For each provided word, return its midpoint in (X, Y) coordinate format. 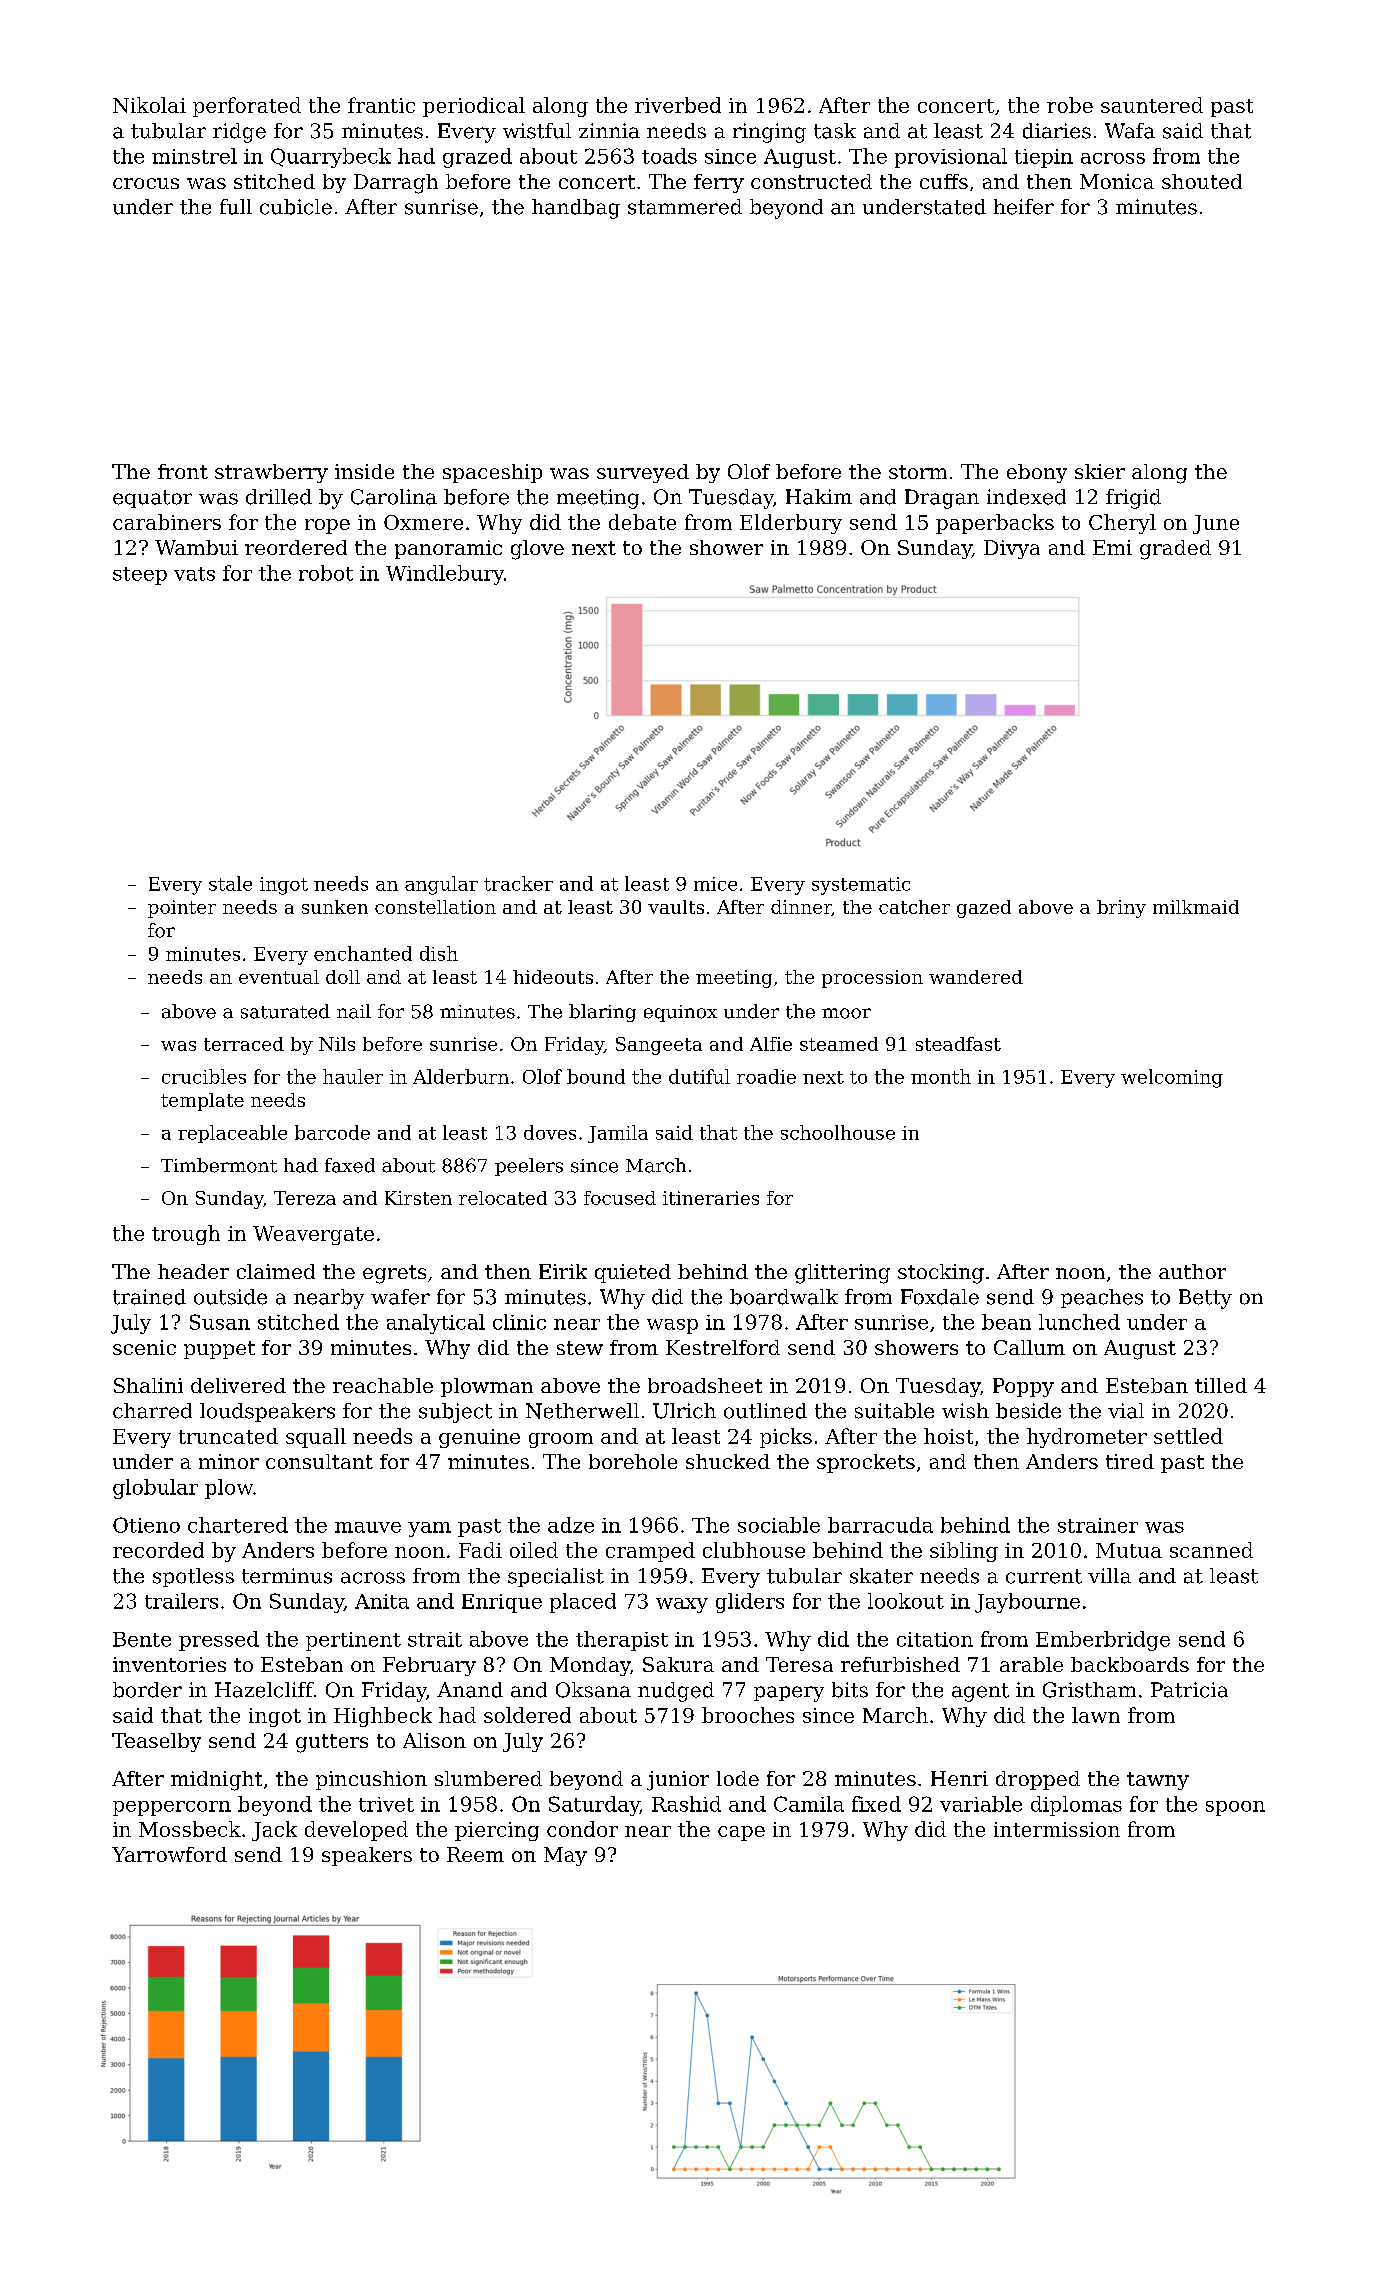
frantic (381, 105)
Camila (809, 1804)
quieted (633, 1273)
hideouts (553, 977)
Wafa (1130, 131)
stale (230, 883)
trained (149, 1297)
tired (1130, 1461)
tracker (518, 883)
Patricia (1189, 1690)
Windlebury (445, 575)
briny (1121, 909)
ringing (769, 133)
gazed (984, 909)
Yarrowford (169, 1854)
